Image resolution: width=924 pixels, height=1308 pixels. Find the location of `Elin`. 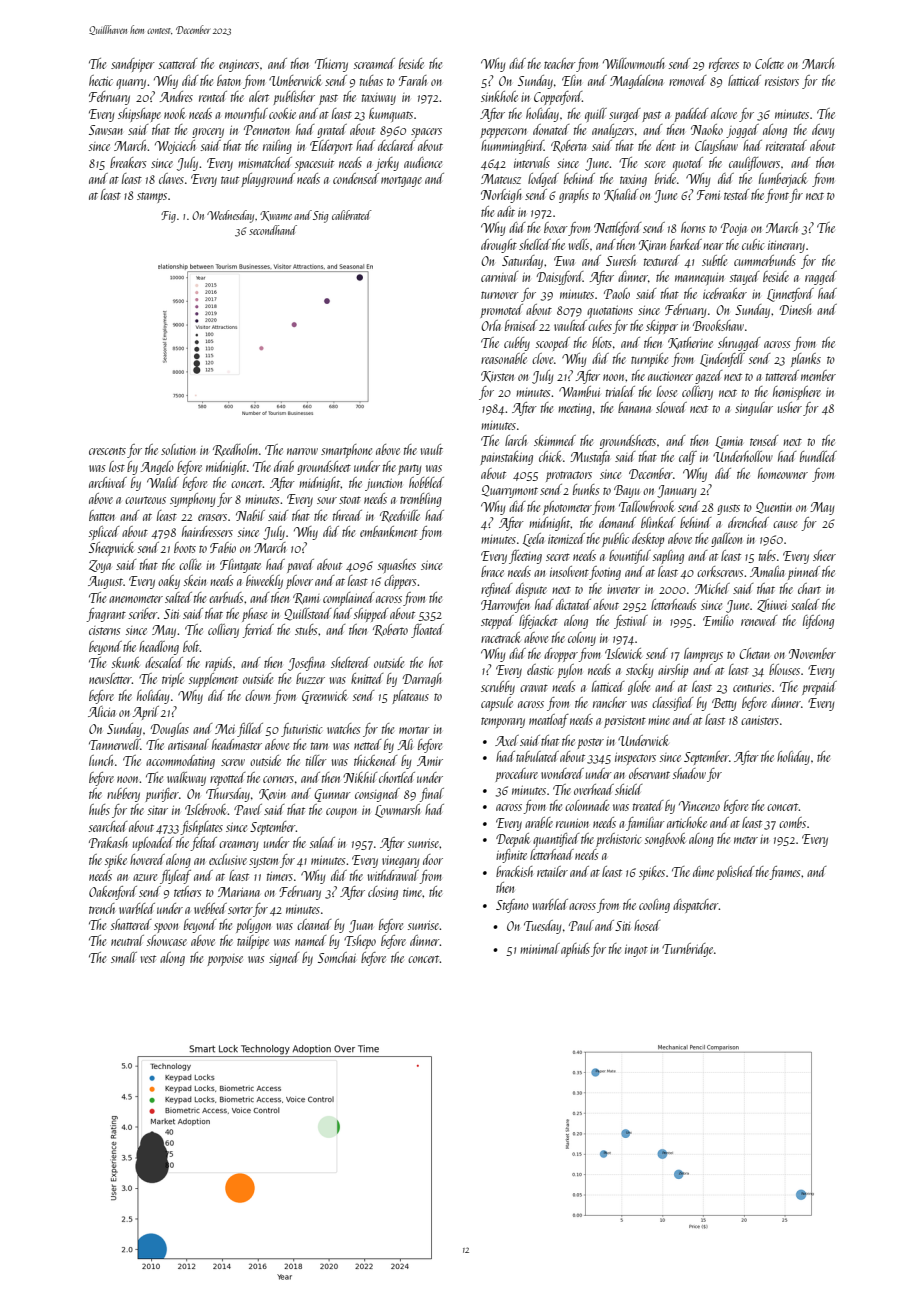

Elin is located at coordinates (572, 80).
